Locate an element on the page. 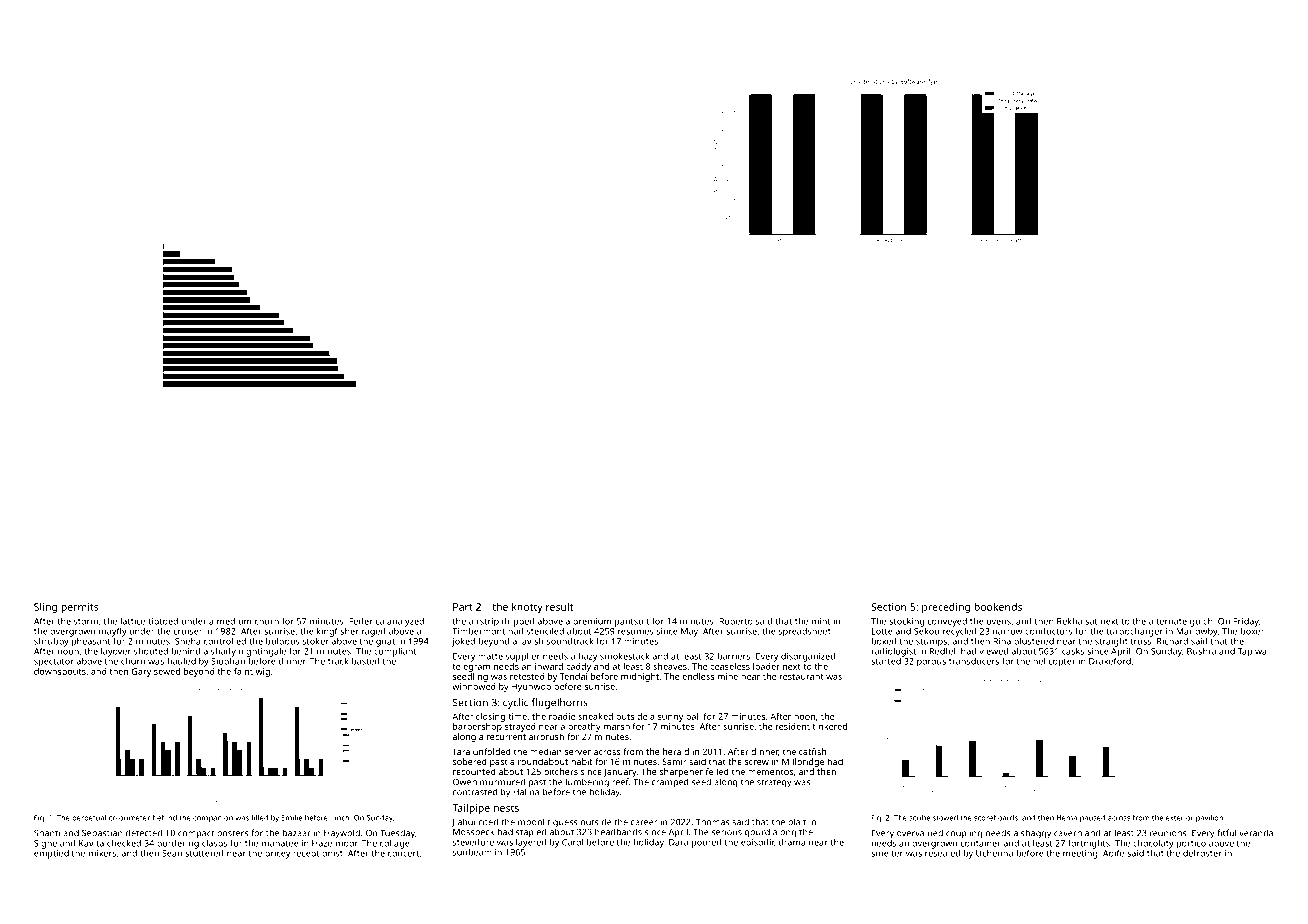 This page has width=1308, height=924. Richard is located at coordinates (1172, 641).
